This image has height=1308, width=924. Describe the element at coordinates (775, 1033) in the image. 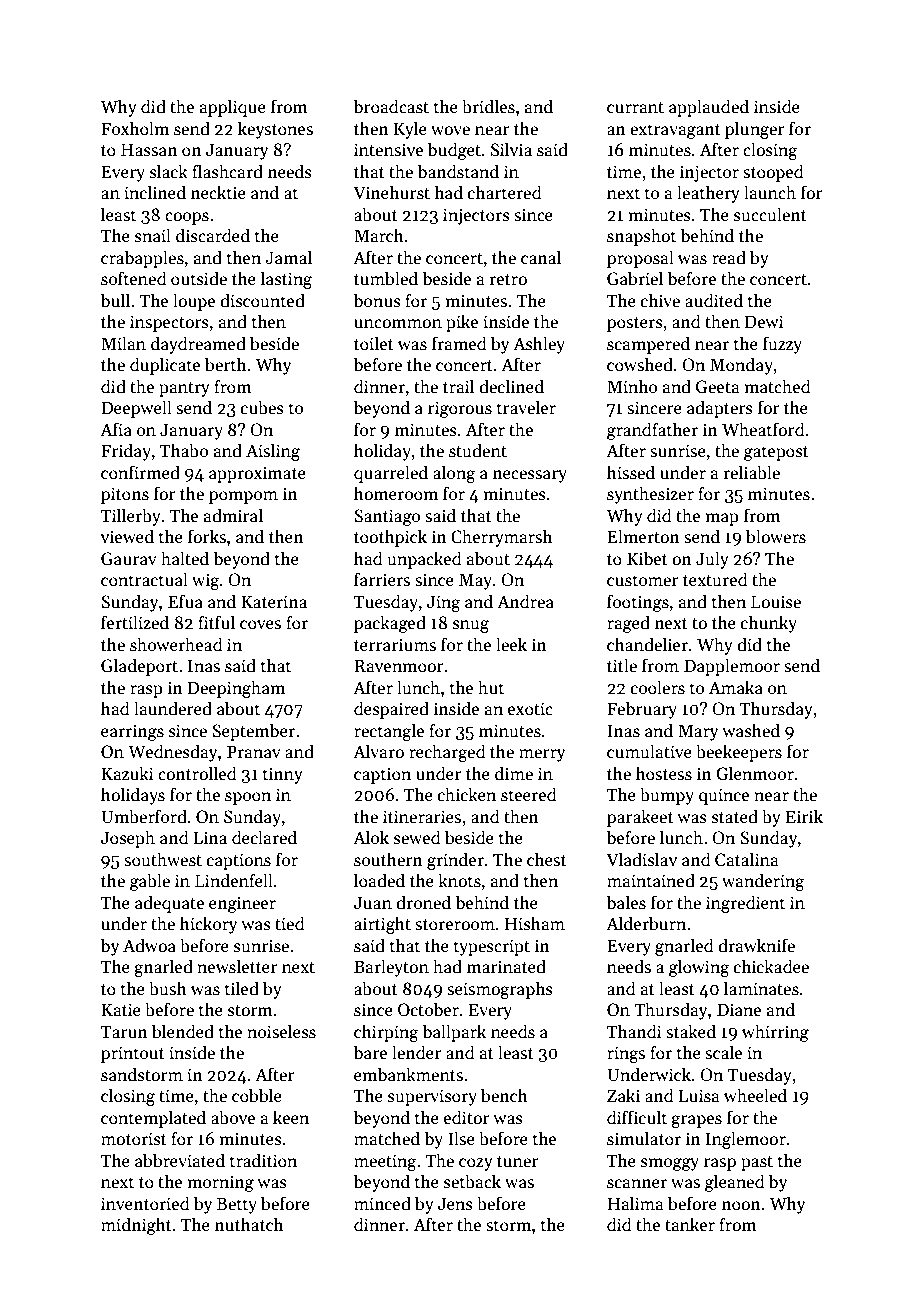

I see `whirring` at that location.
